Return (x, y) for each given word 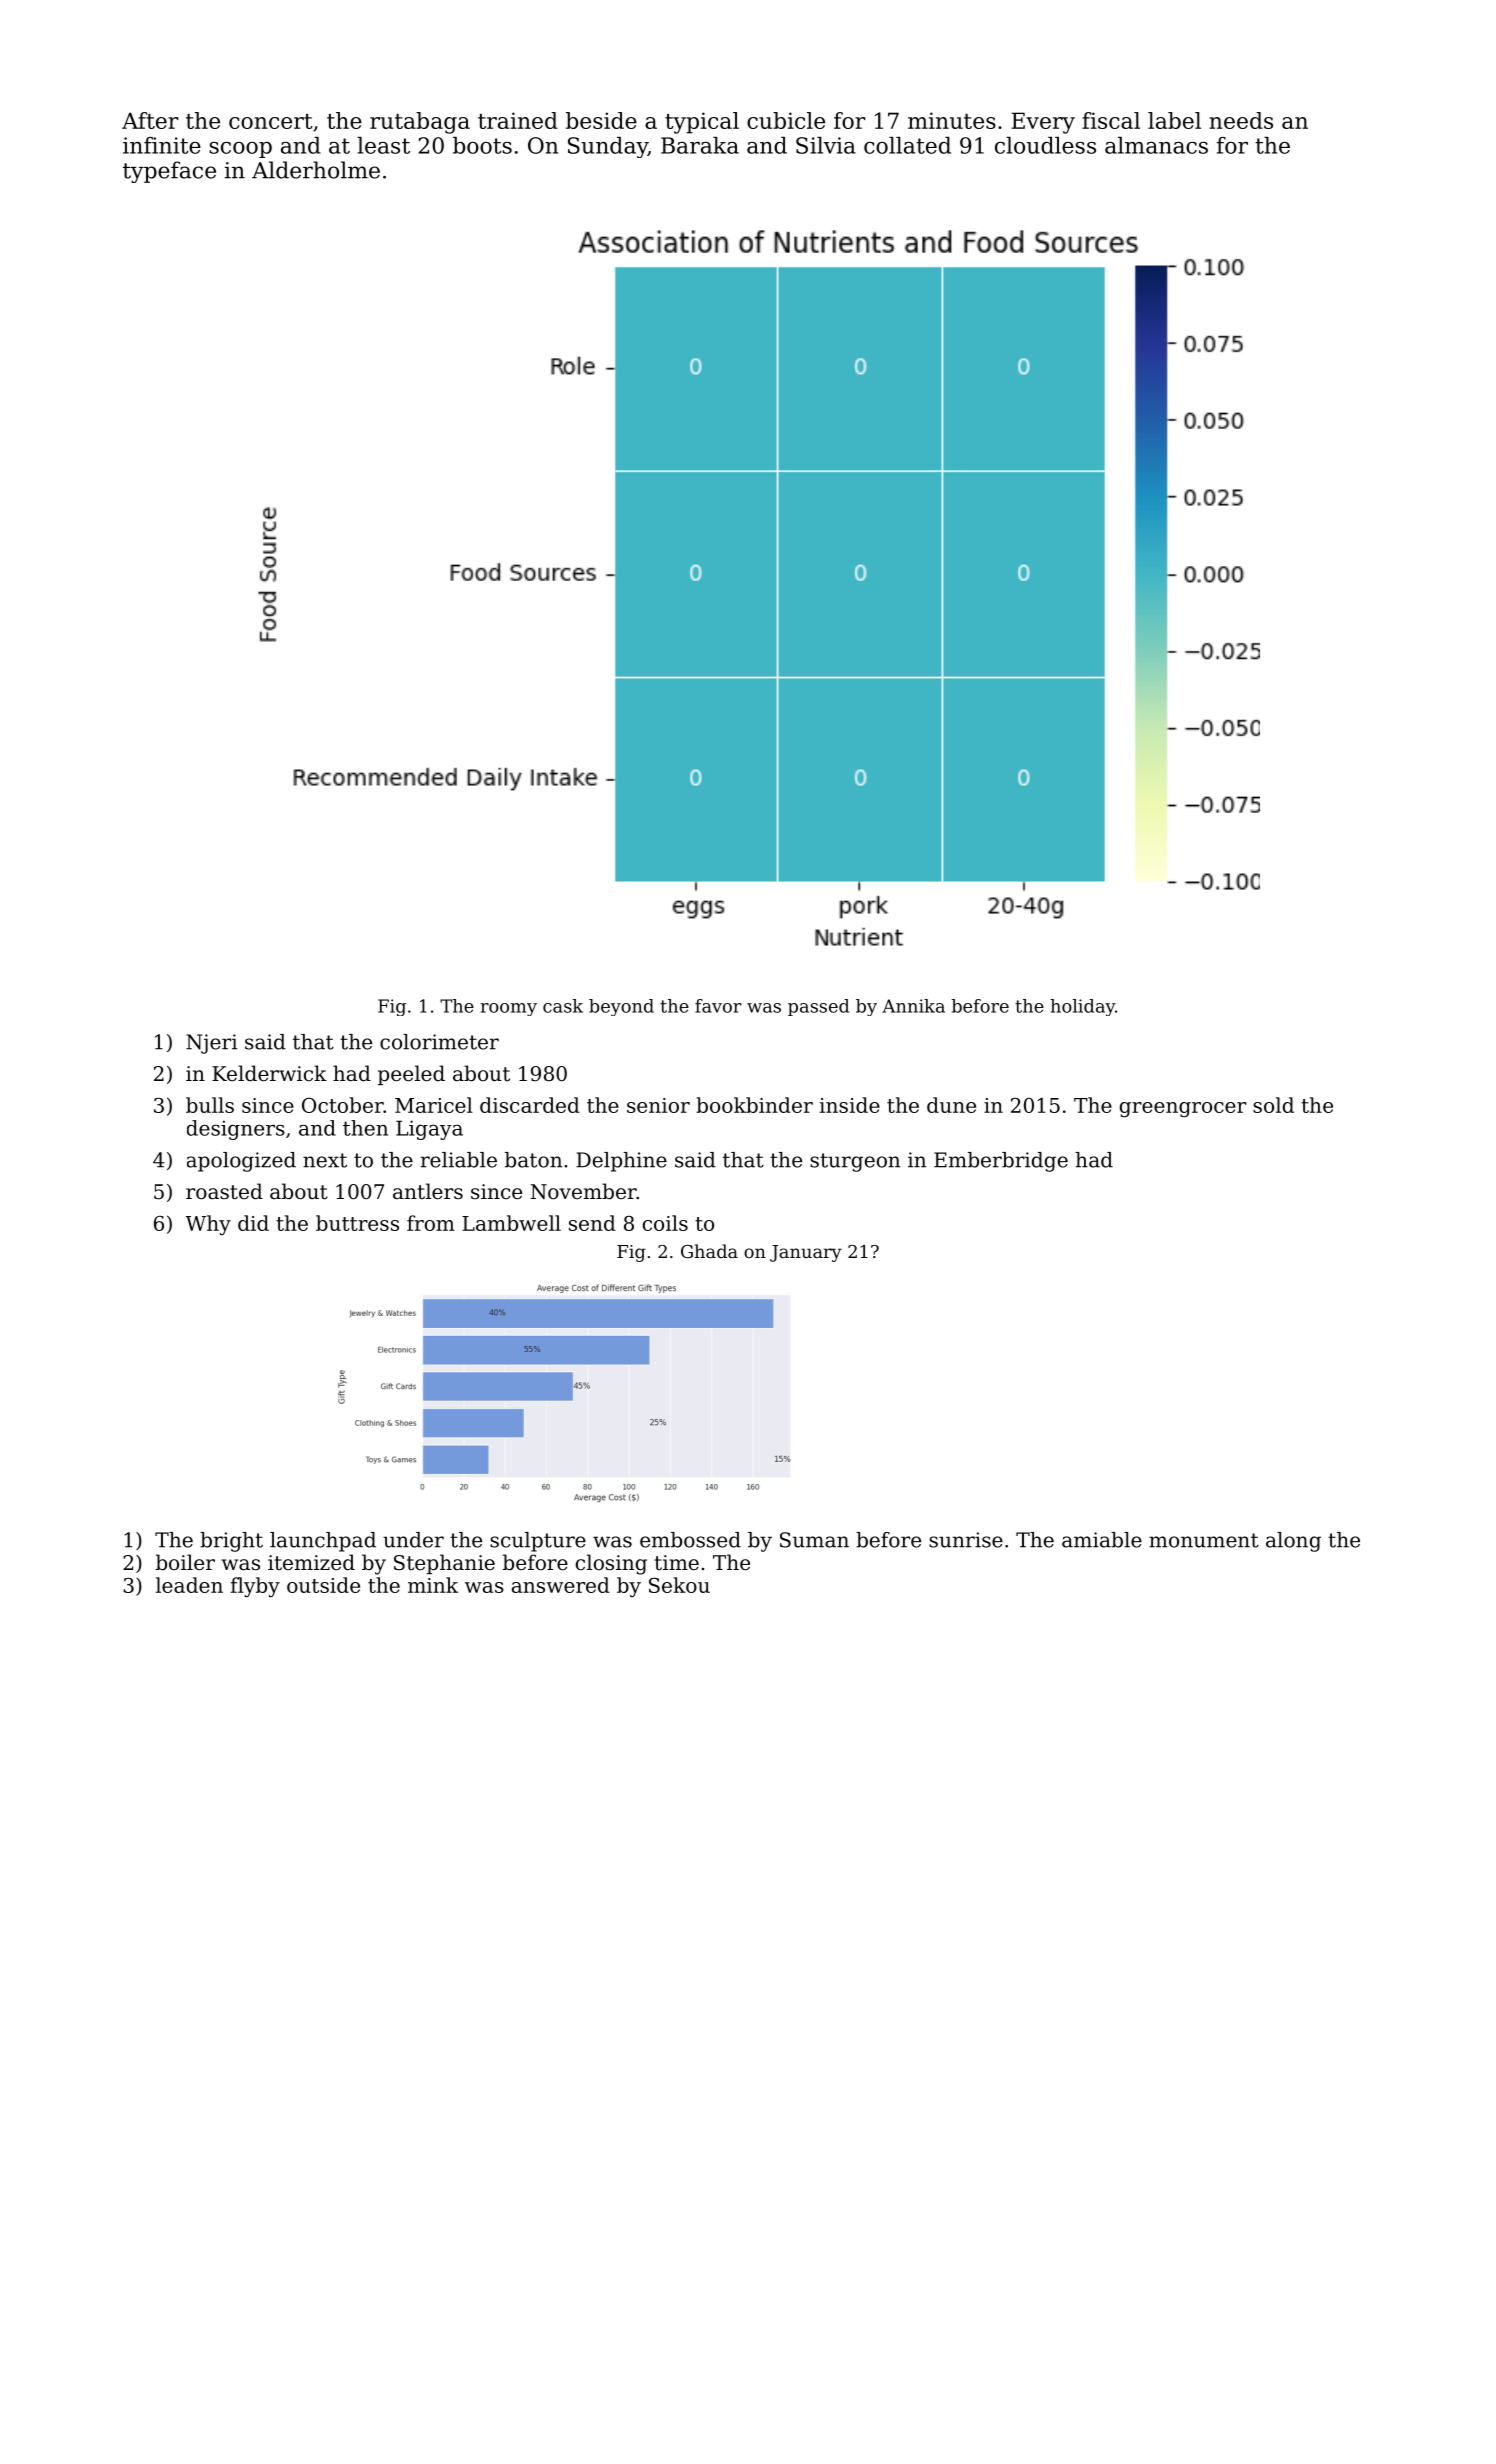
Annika (913, 1006)
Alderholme (316, 170)
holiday (1082, 1007)
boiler (185, 1562)
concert (271, 121)
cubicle (786, 120)
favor (718, 1006)
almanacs (1156, 145)
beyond (621, 1007)
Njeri (211, 1044)
